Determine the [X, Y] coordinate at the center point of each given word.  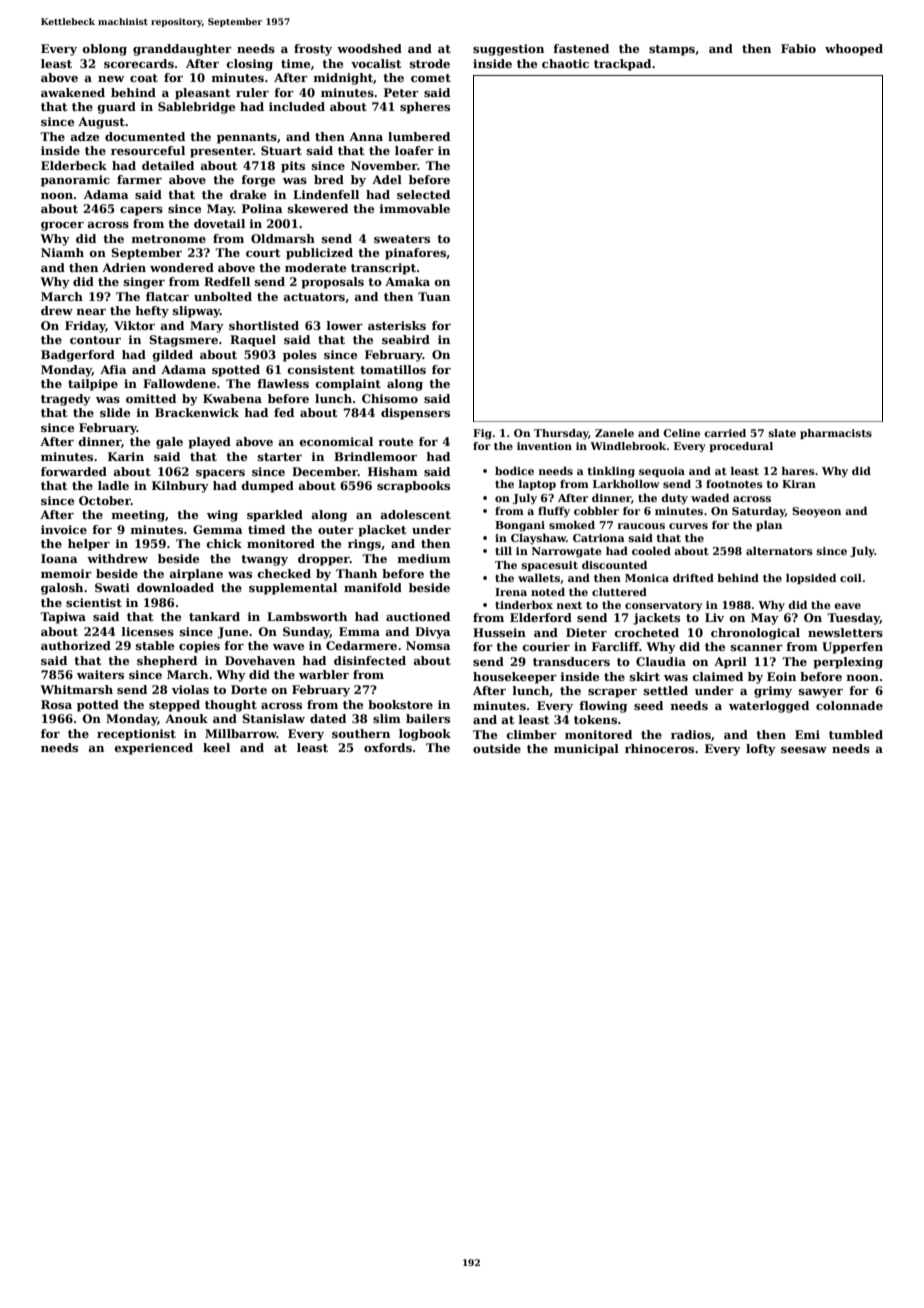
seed [648, 705]
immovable [414, 208]
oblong [105, 50]
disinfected [370, 660]
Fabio [798, 48]
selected [423, 194]
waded [710, 498]
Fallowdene [179, 383]
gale [169, 443]
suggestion [508, 50]
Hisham [393, 471]
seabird [406, 339]
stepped [174, 706]
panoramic [75, 181]
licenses [147, 631]
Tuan [434, 296]
